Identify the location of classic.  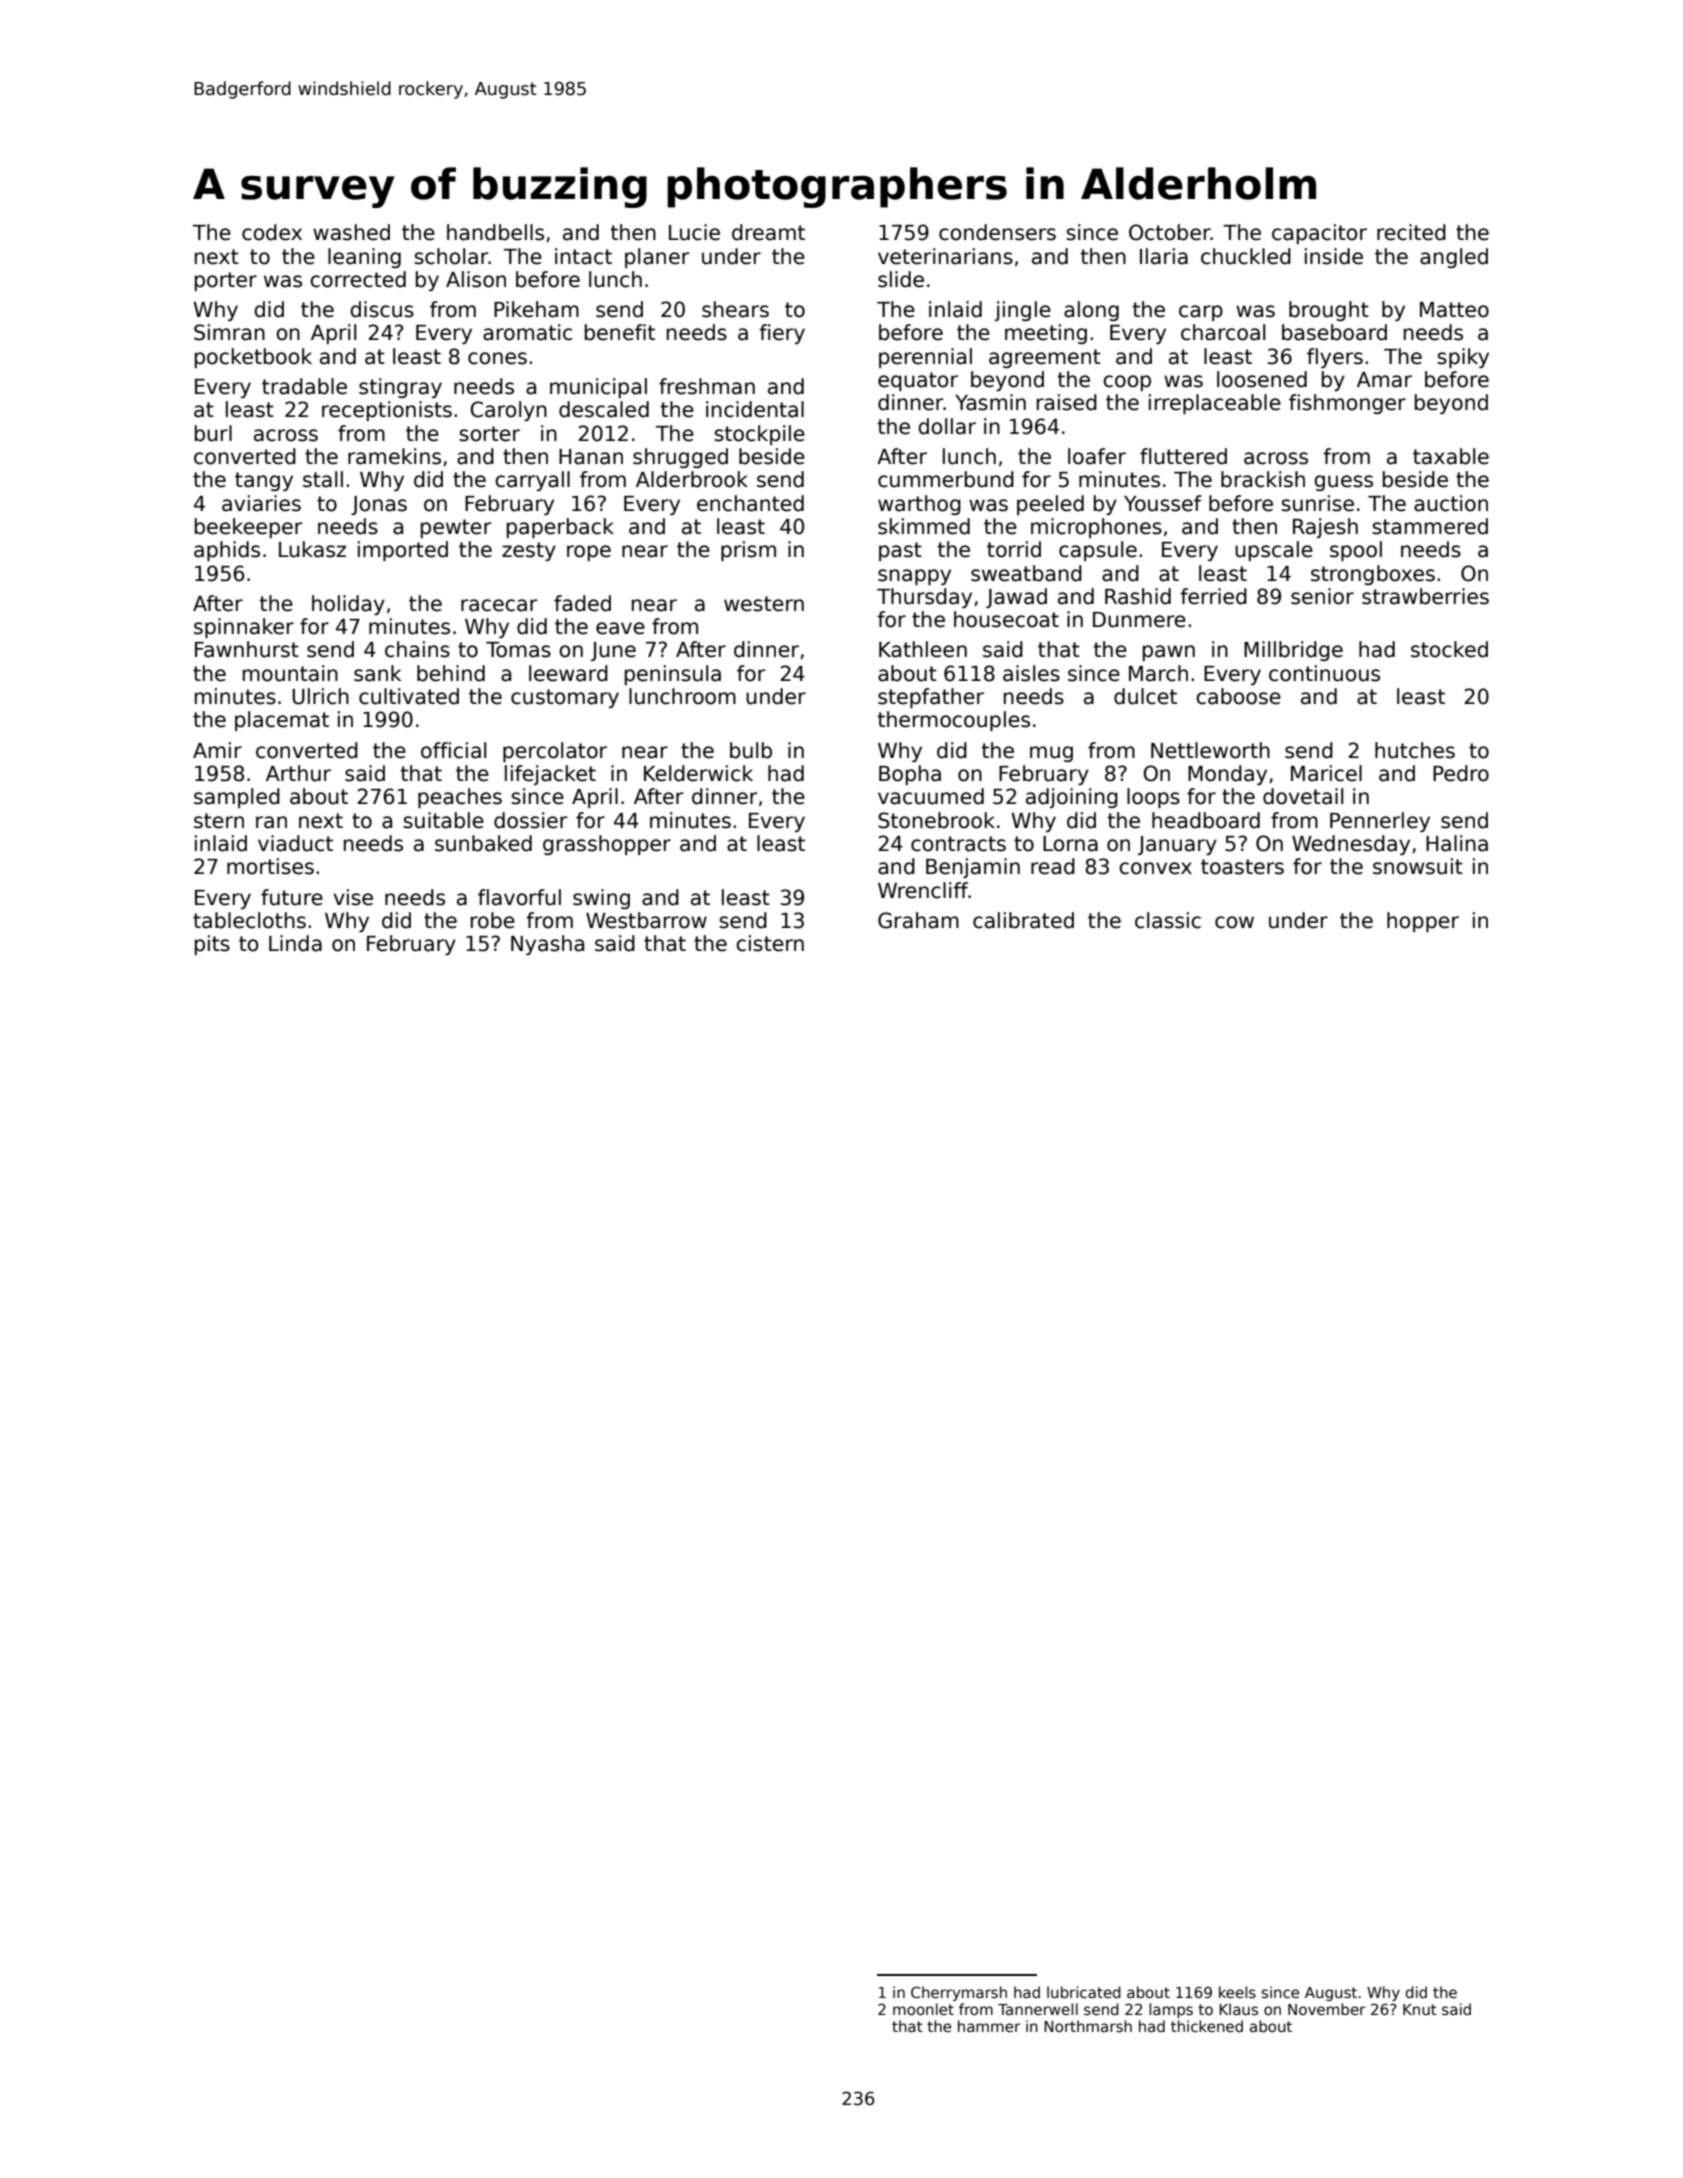
(1168, 920).
